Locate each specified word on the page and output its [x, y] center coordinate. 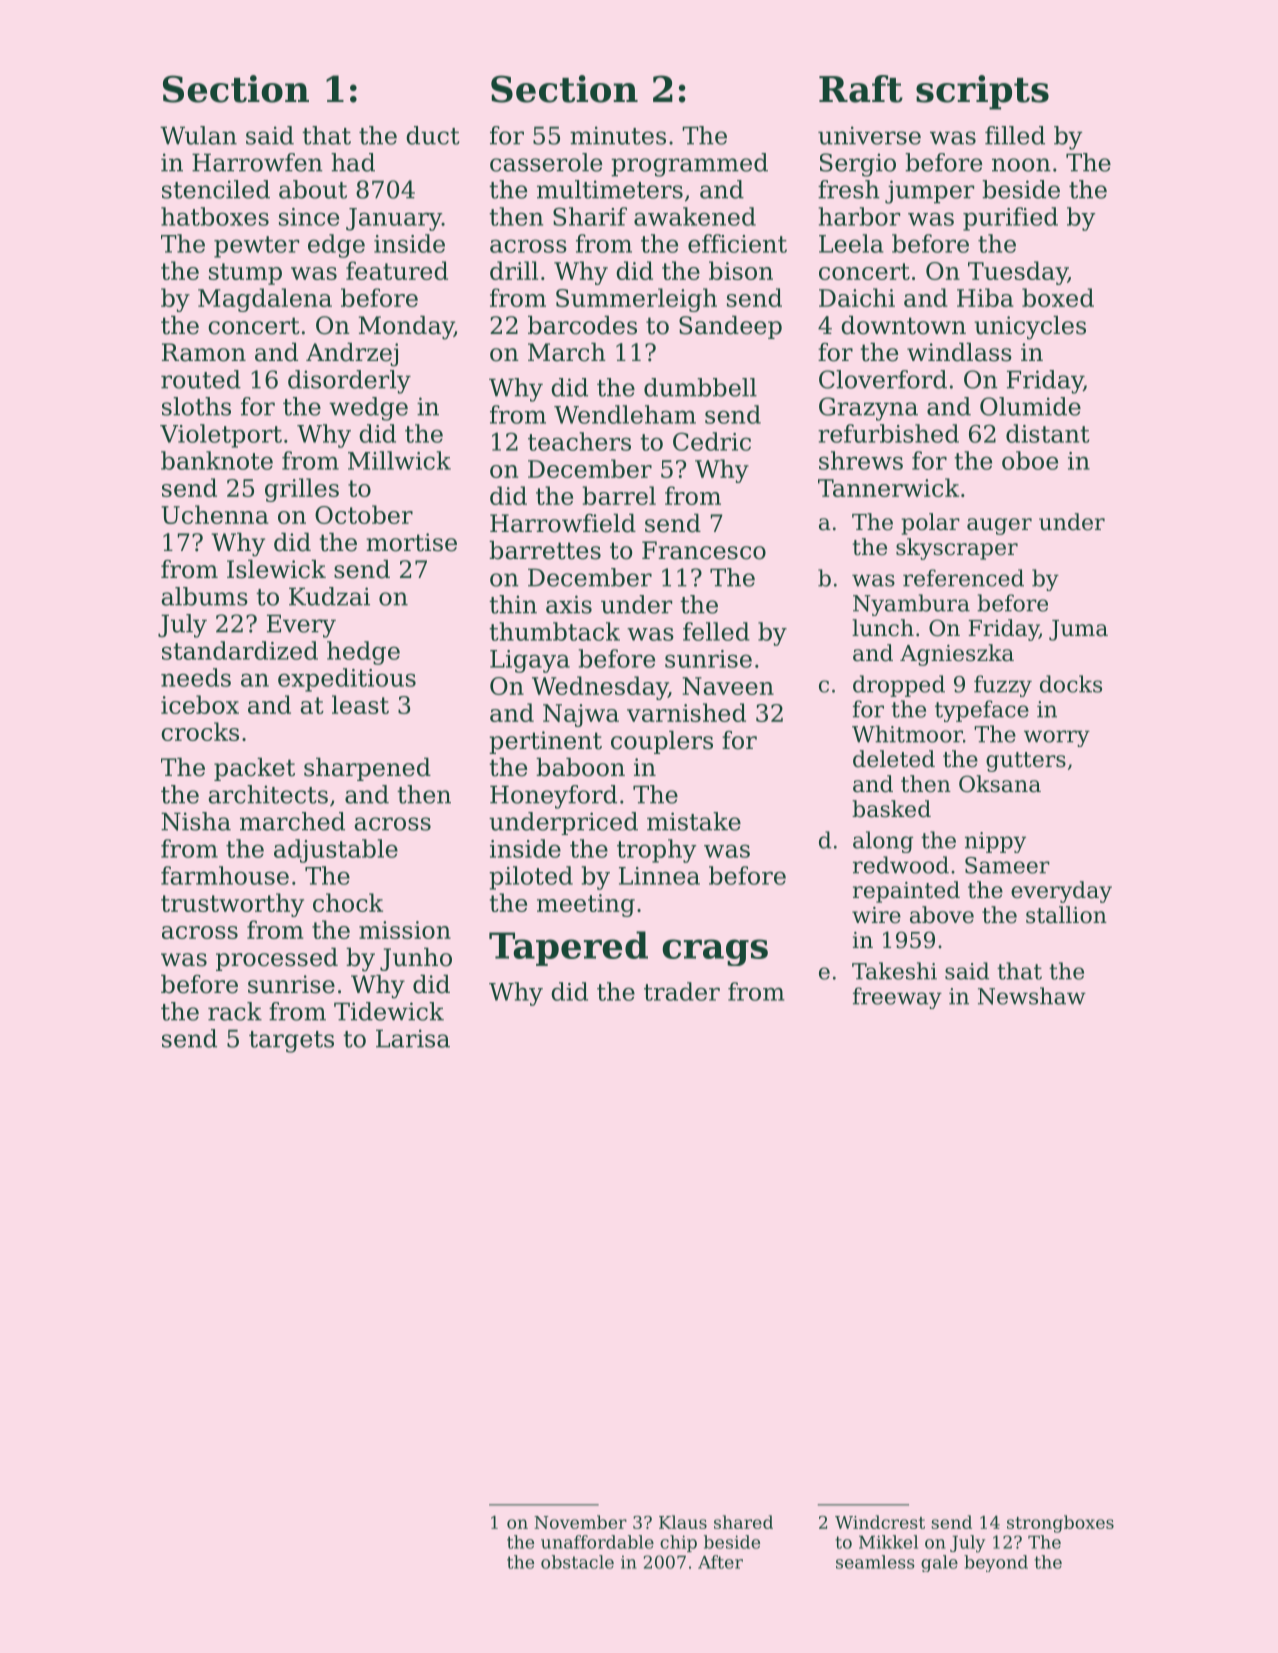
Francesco [704, 550]
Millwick [399, 460]
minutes [618, 135]
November [580, 1522]
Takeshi [894, 971]
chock [348, 902]
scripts [982, 92]
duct [433, 135]
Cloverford [883, 379]
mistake [694, 821]
